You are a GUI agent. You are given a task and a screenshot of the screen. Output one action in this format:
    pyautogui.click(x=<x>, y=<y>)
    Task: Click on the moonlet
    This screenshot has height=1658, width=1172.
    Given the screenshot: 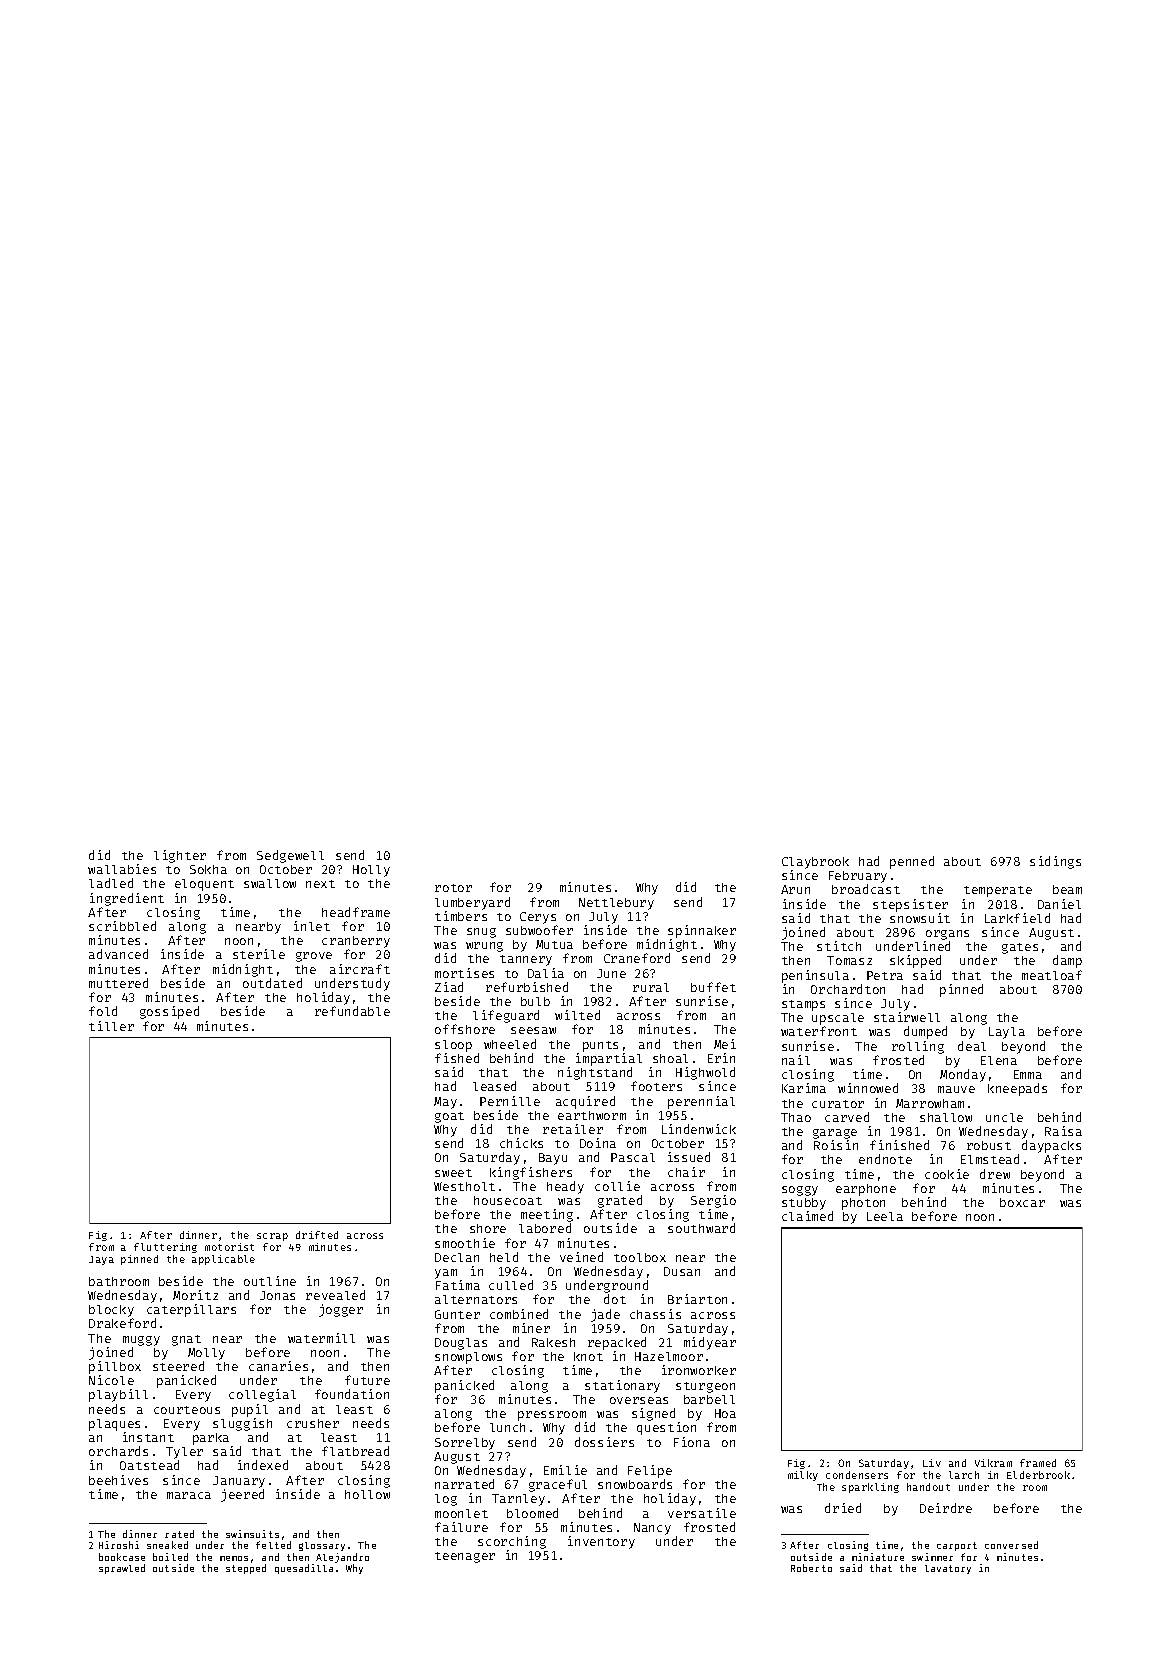 What is the action you would take?
    pyautogui.click(x=461, y=1513)
